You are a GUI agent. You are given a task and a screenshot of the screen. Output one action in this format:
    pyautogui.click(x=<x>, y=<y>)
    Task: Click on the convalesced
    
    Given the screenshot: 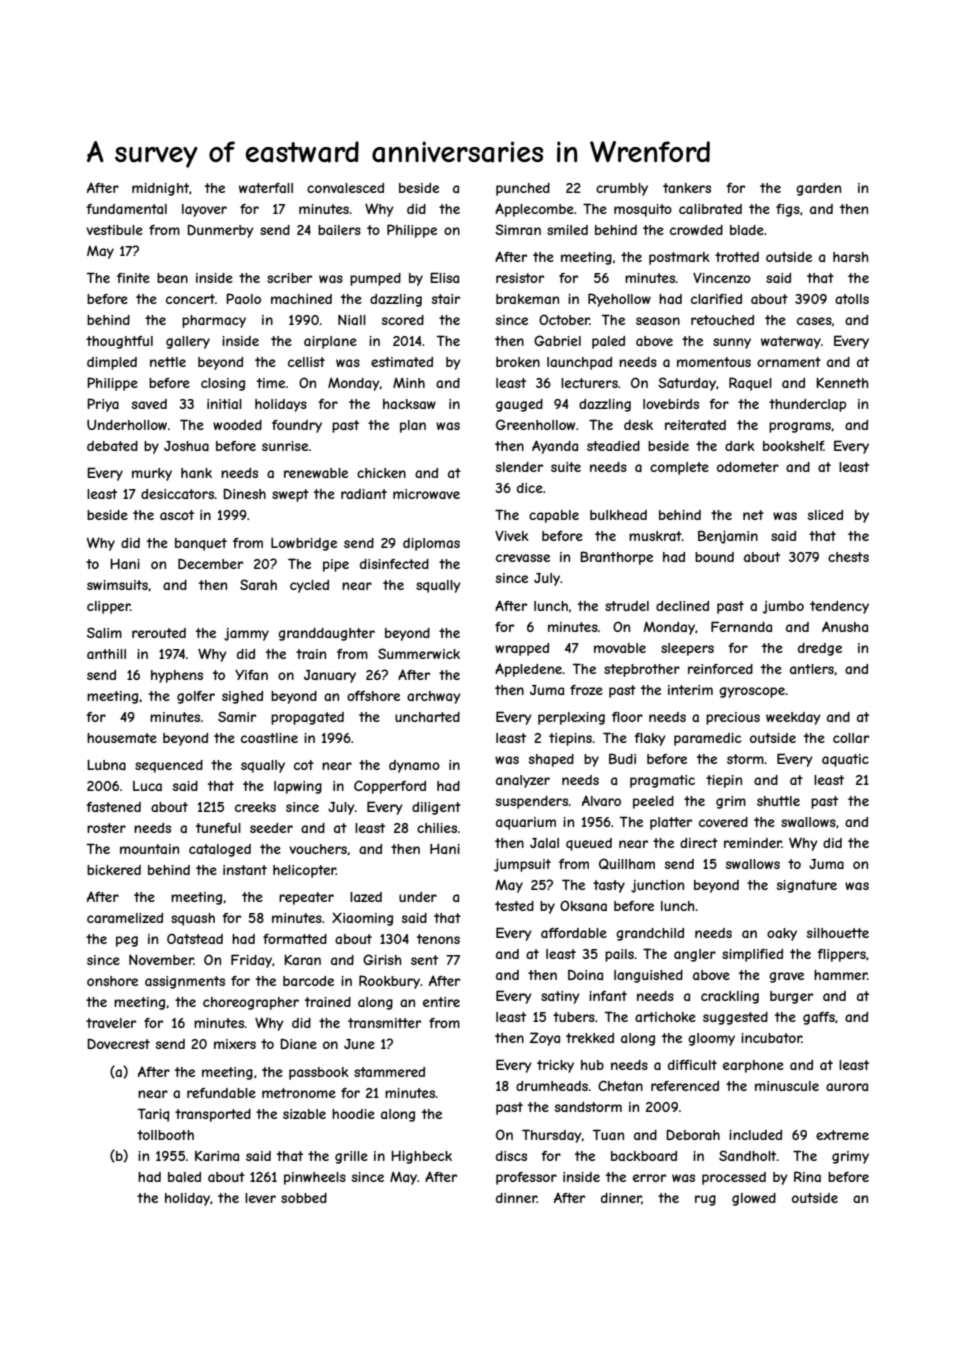 What is the action you would take?
    pyautogui.click(x=345, y=188)
